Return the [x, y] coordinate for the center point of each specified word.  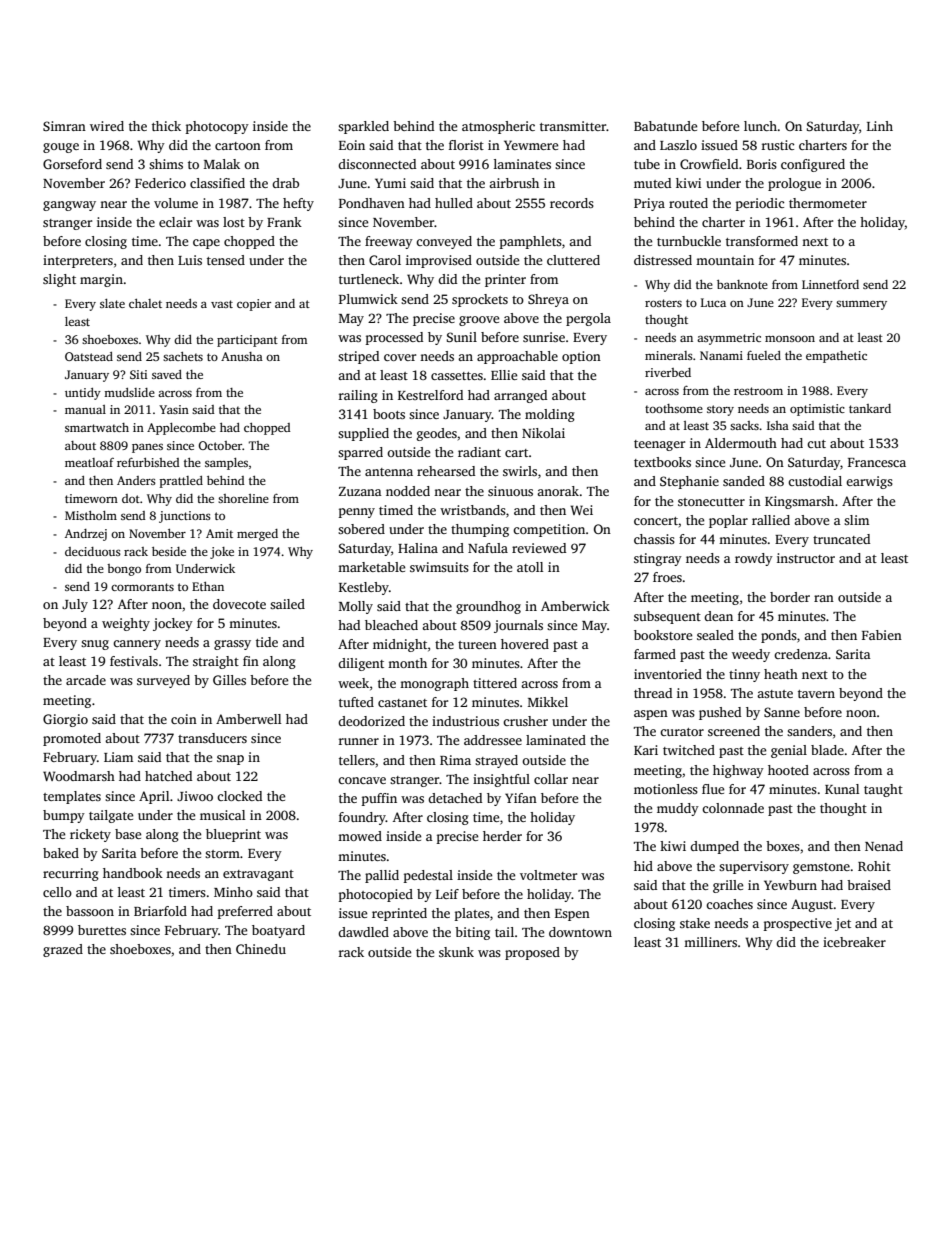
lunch [761, 126]
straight [216, 662]
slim [856, 520]
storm [222, 854]
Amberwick [575, 606]
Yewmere [531, 145]
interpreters [78, 261]
